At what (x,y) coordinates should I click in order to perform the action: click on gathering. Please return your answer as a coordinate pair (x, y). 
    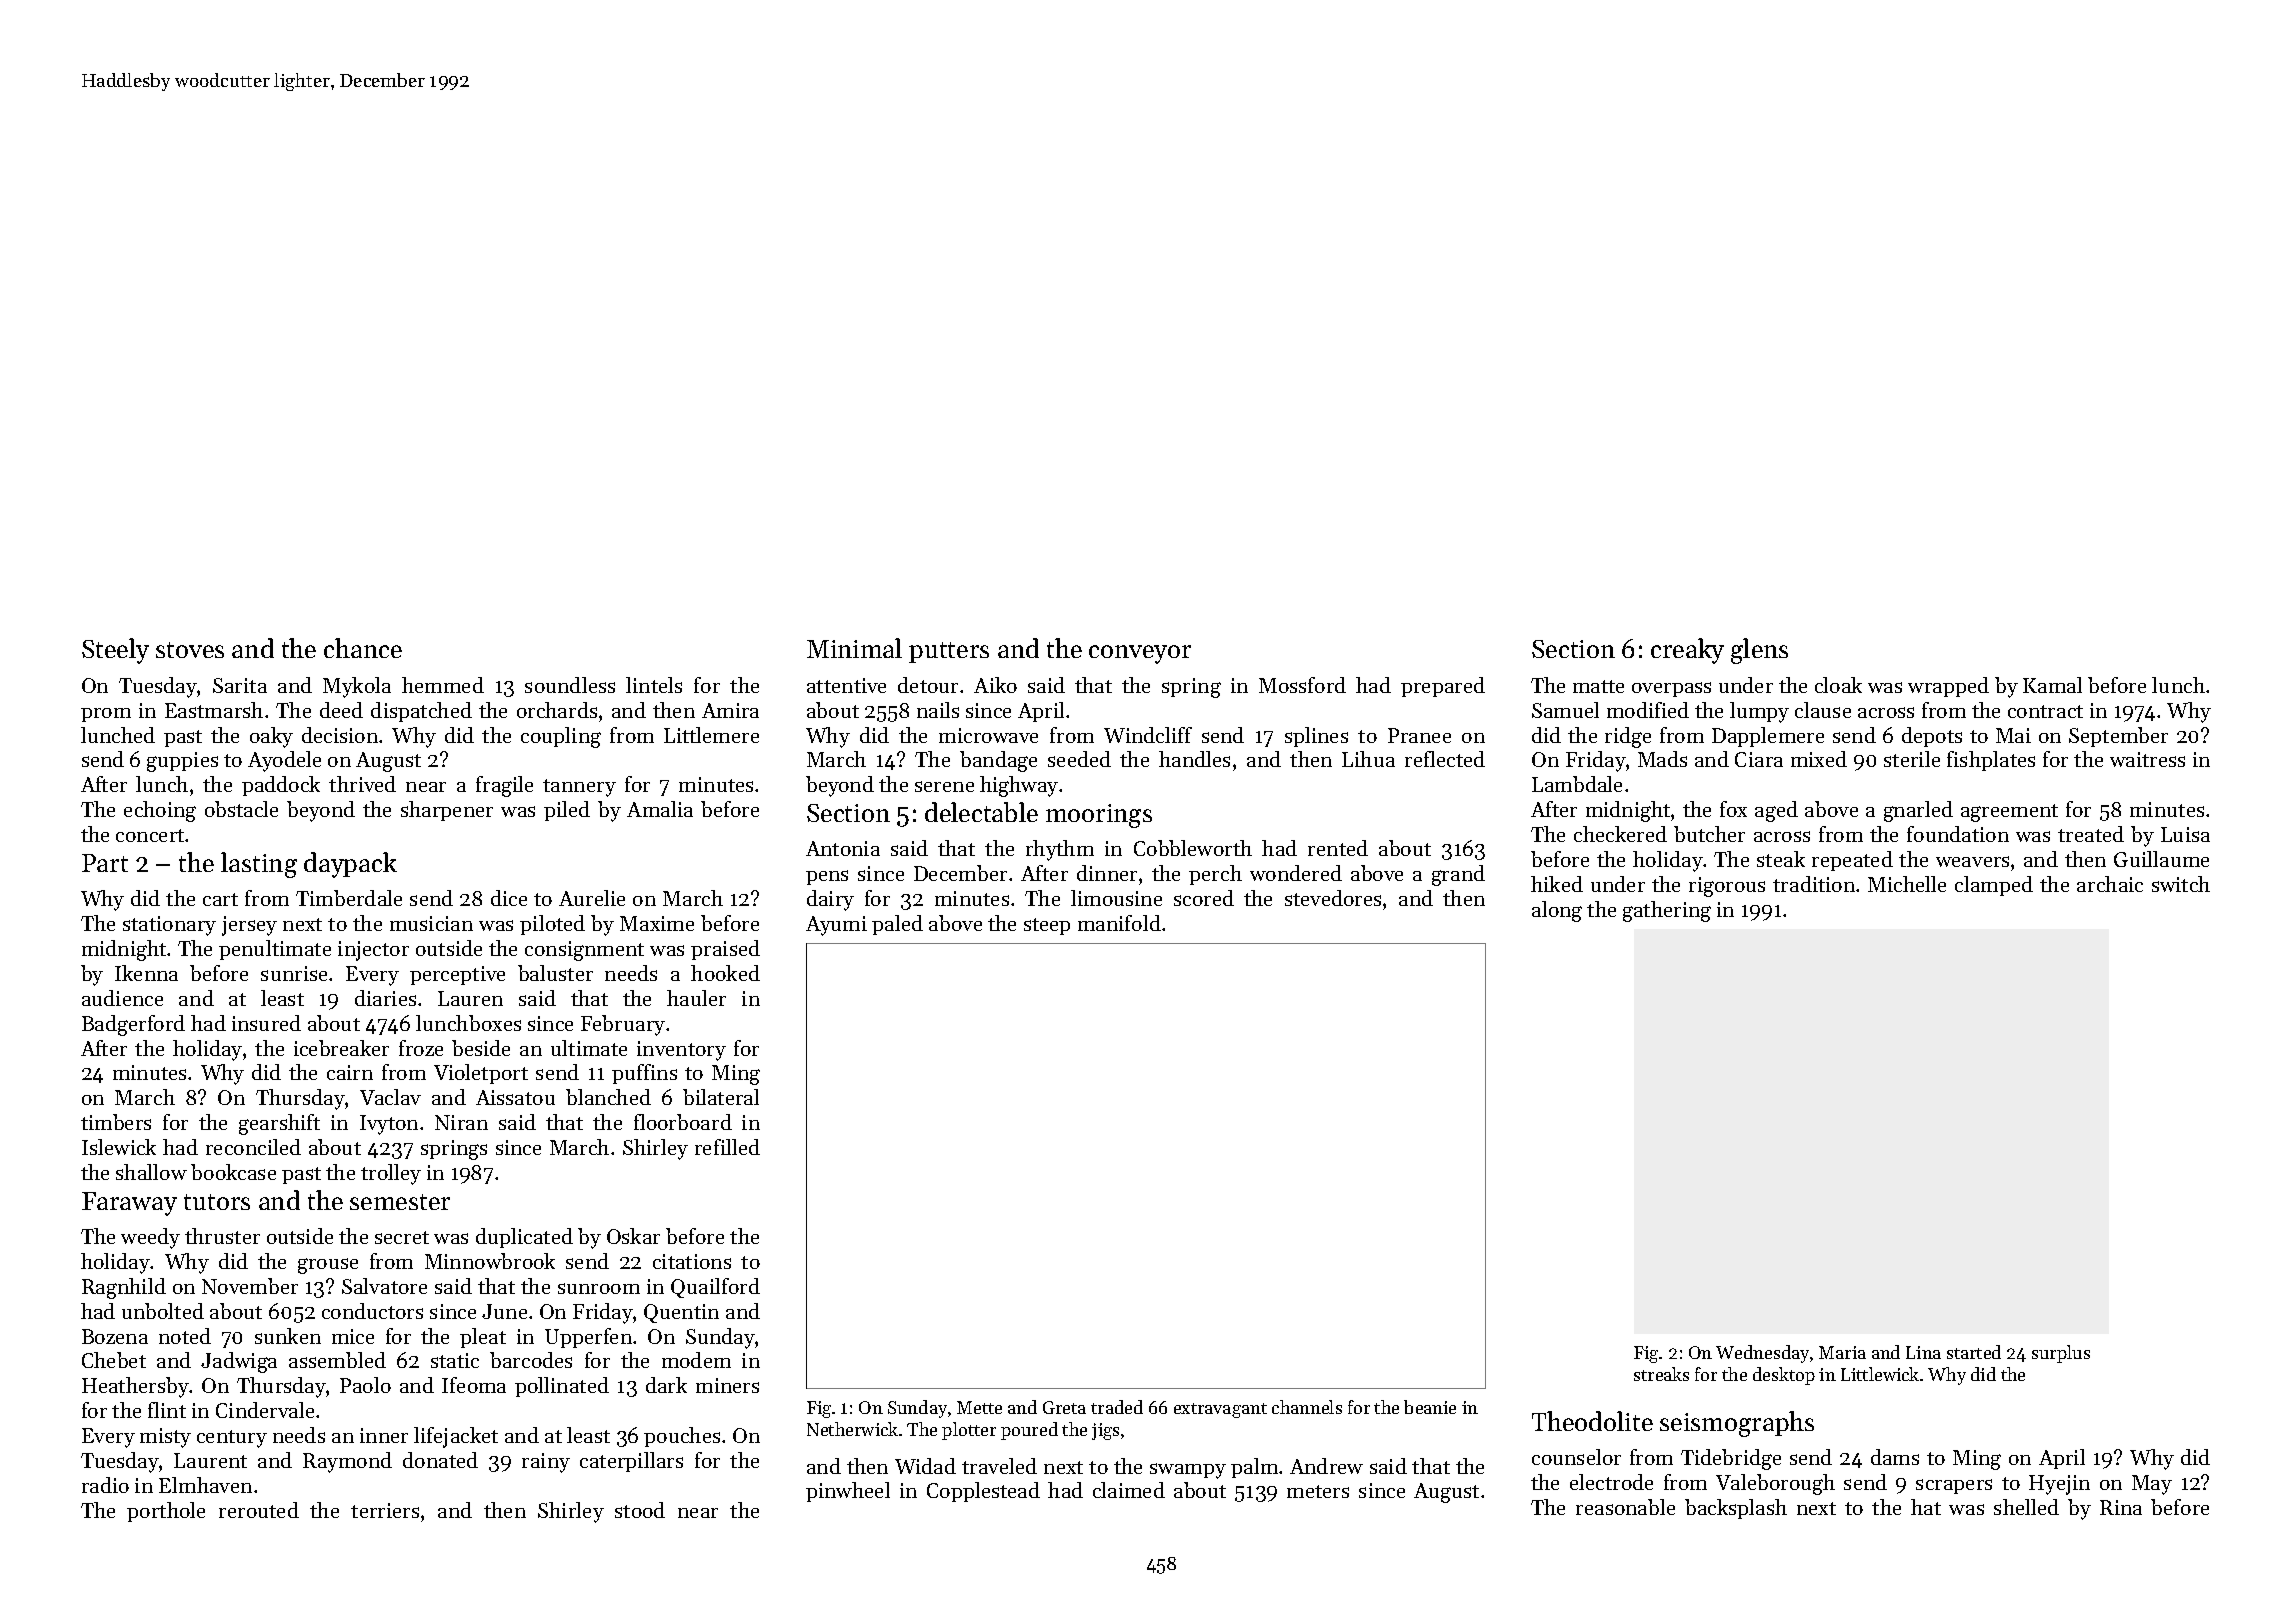
    Looking at the image, I should click on (1667, 911).
